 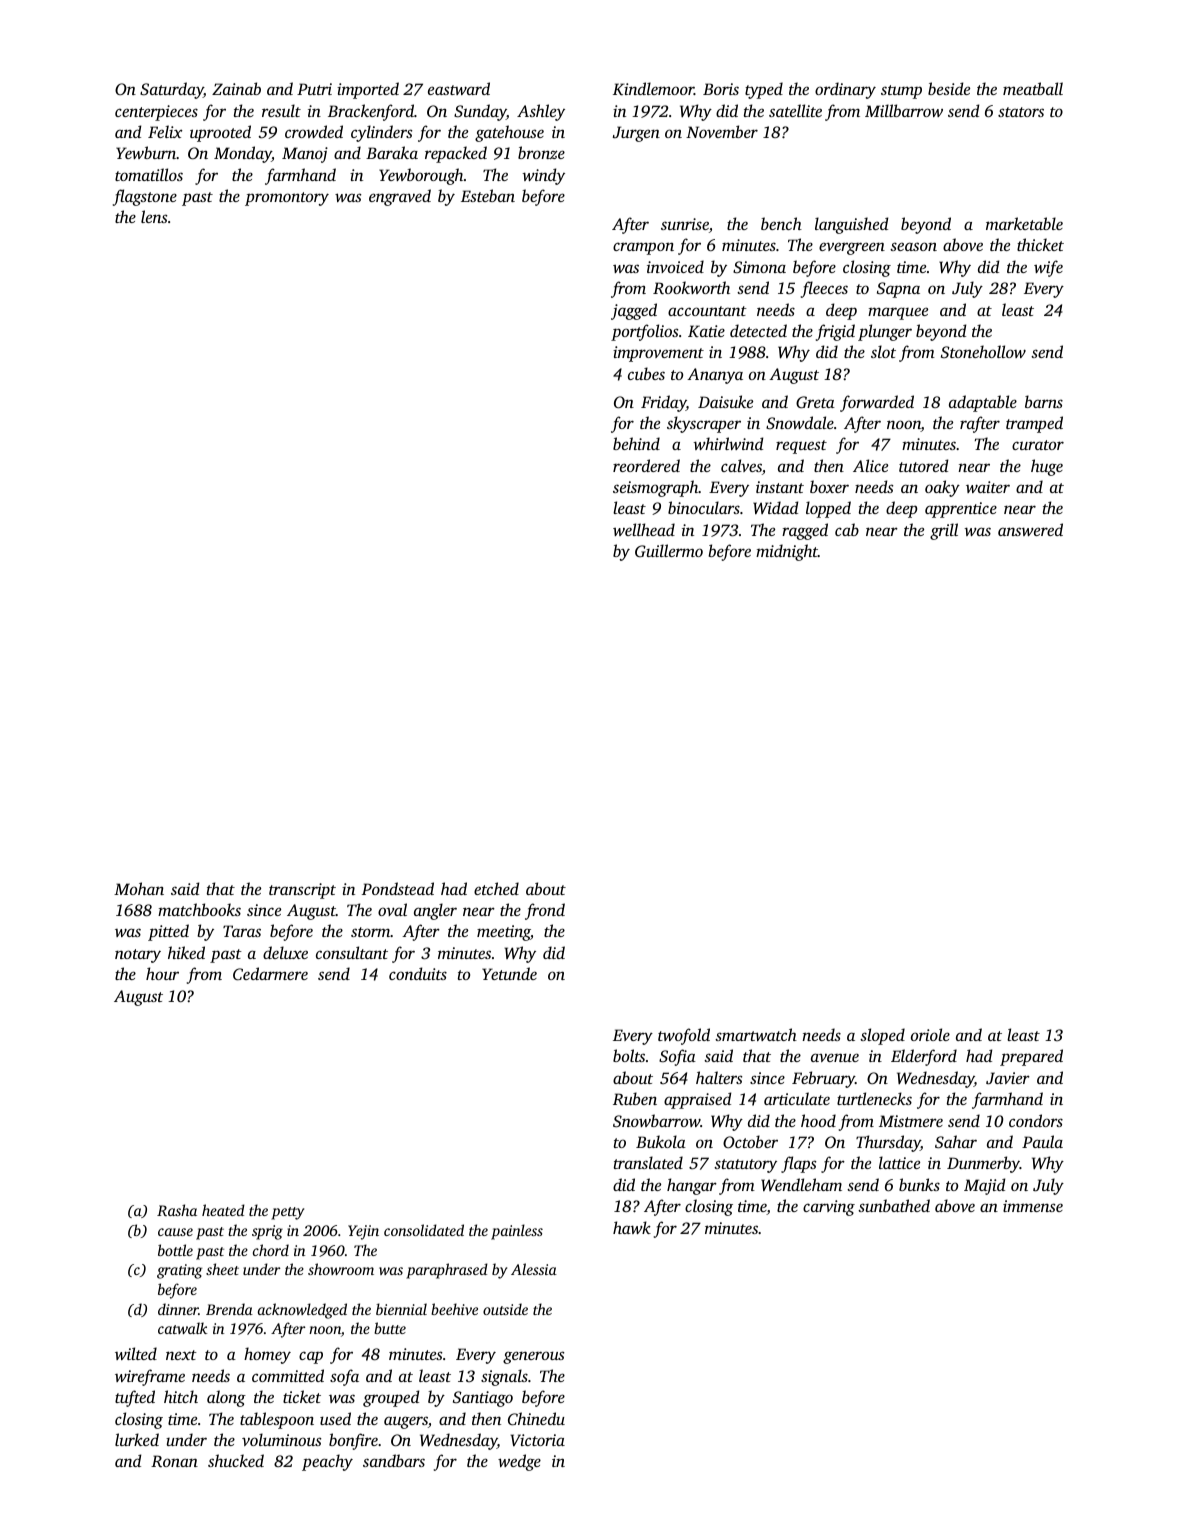 I want to click on Rasha, so click(x=177, y=1210).
